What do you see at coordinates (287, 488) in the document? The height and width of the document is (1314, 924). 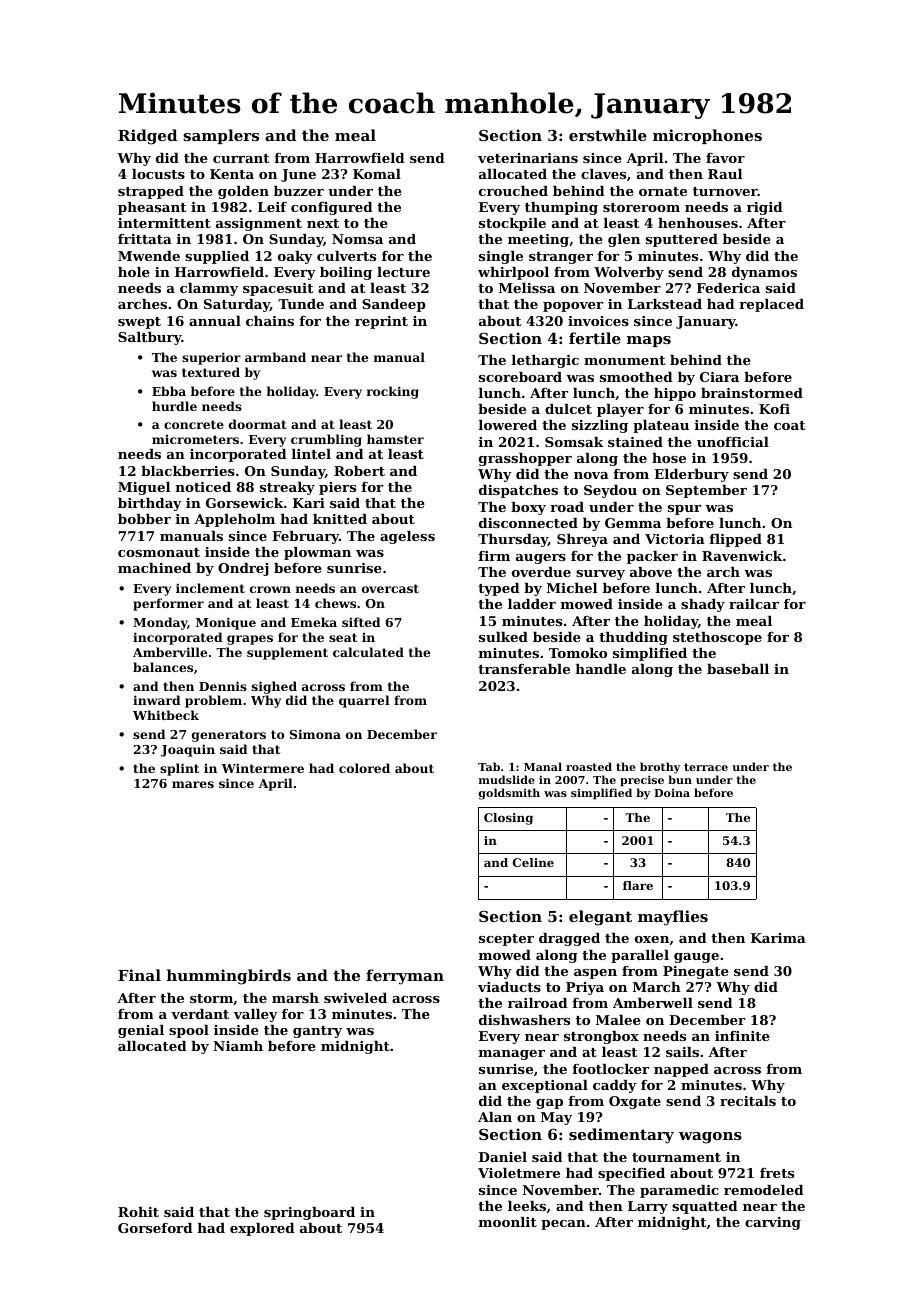 I see `streaky` at bounding box center [287, 488].
